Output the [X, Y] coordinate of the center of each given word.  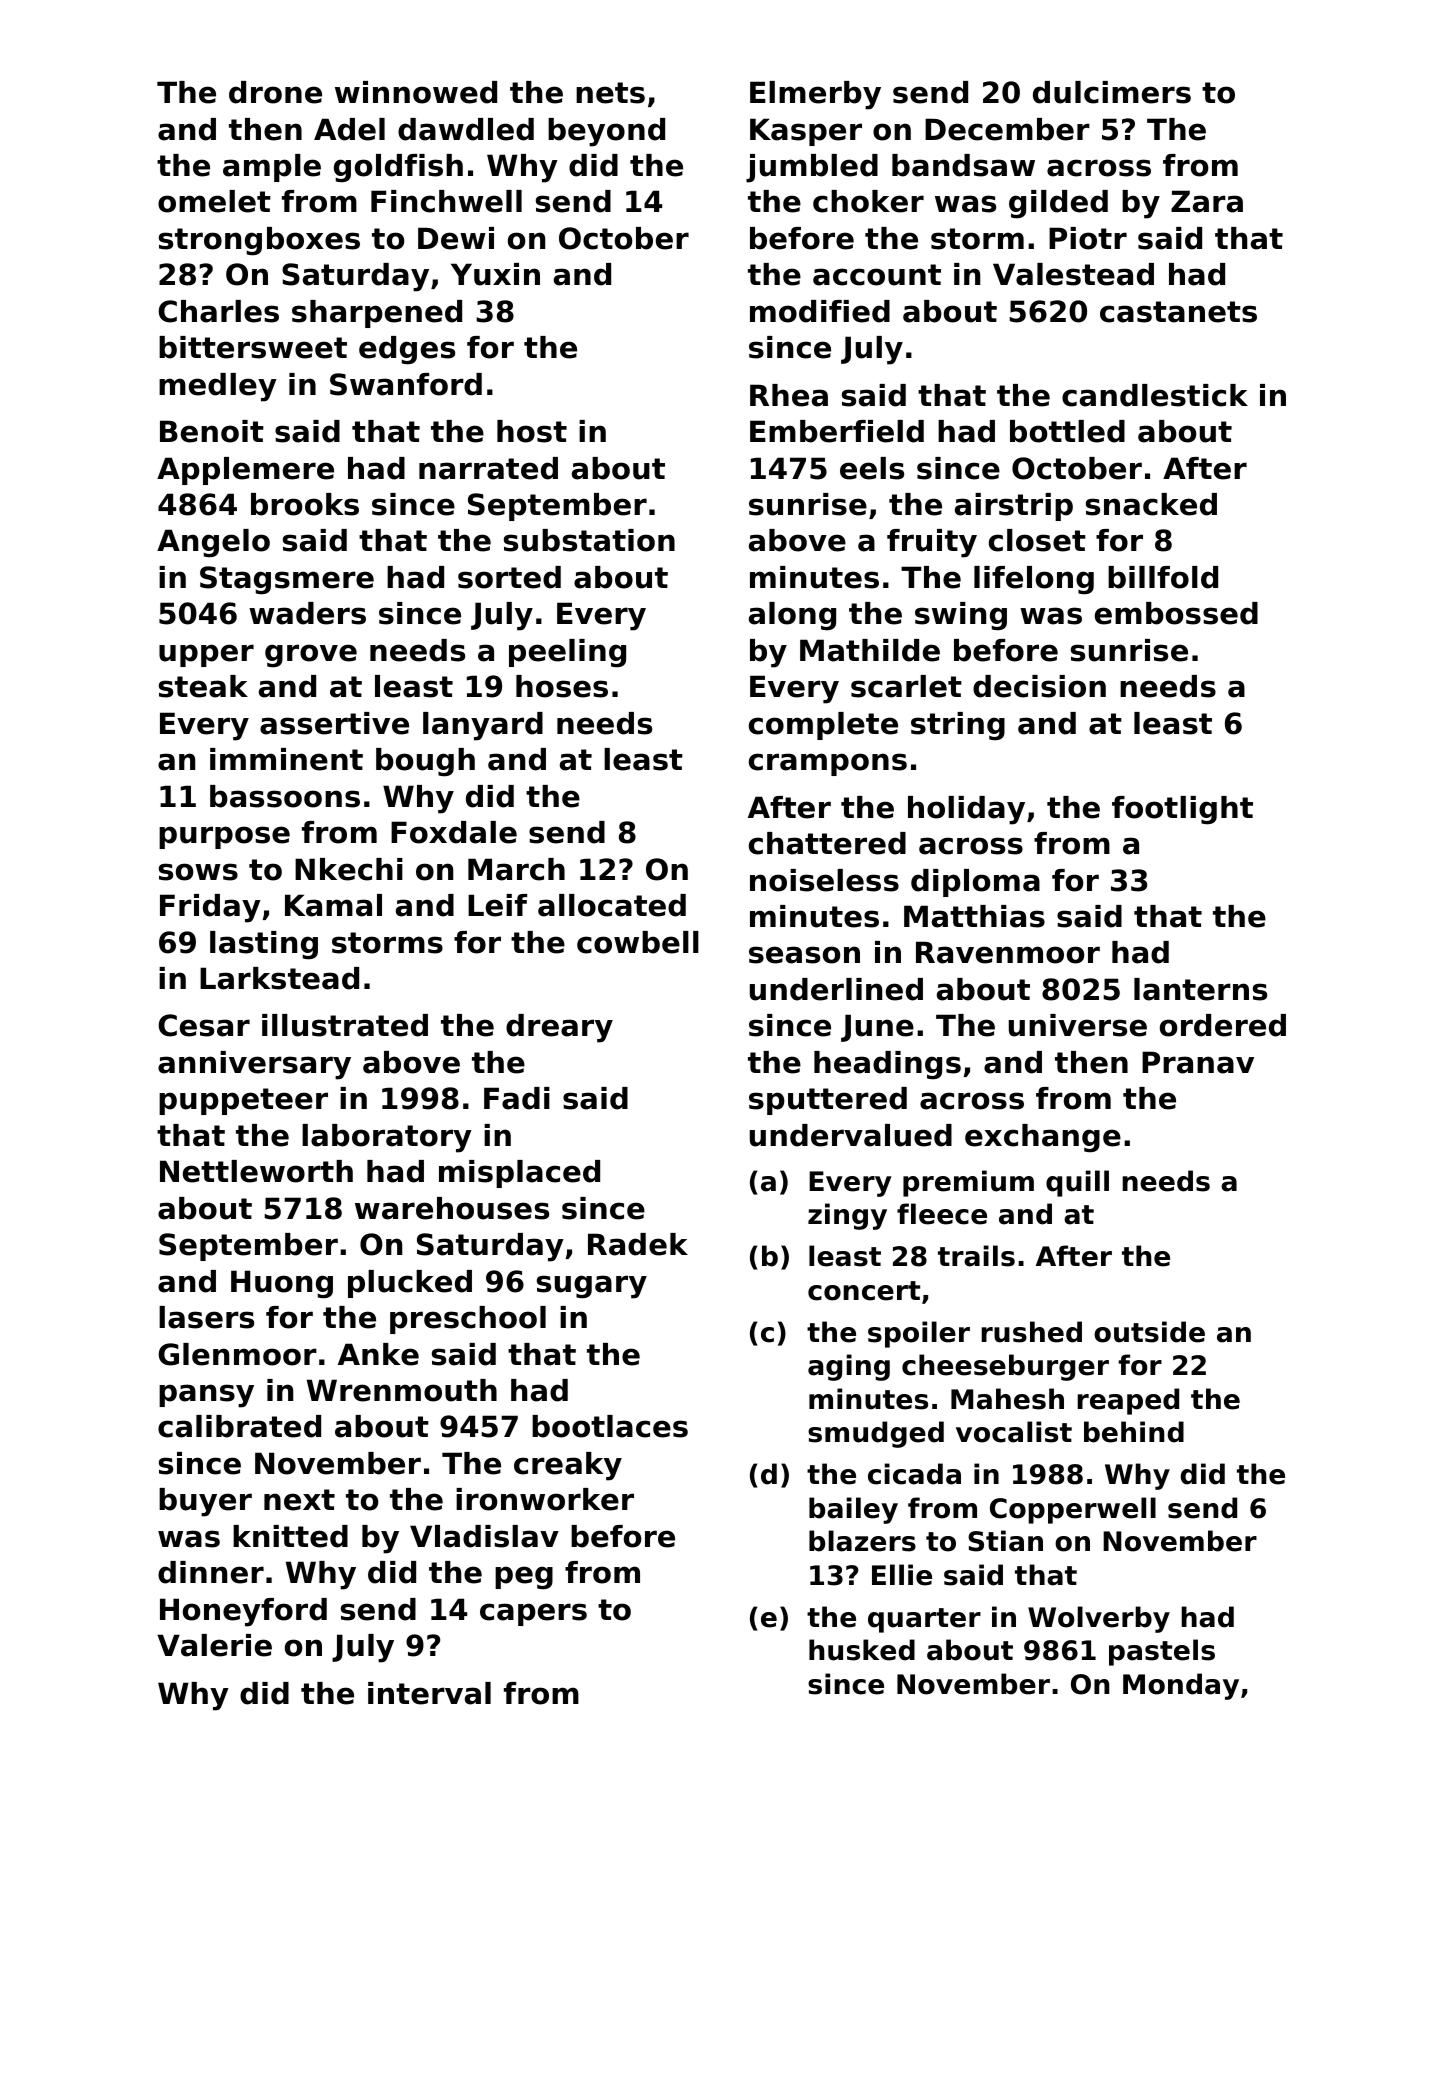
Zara [1207, 201]
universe [1078, 1025]
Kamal [333, 905]
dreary [559, 1028]
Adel [349, 129]
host [532, 431]
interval [429, 1693]
